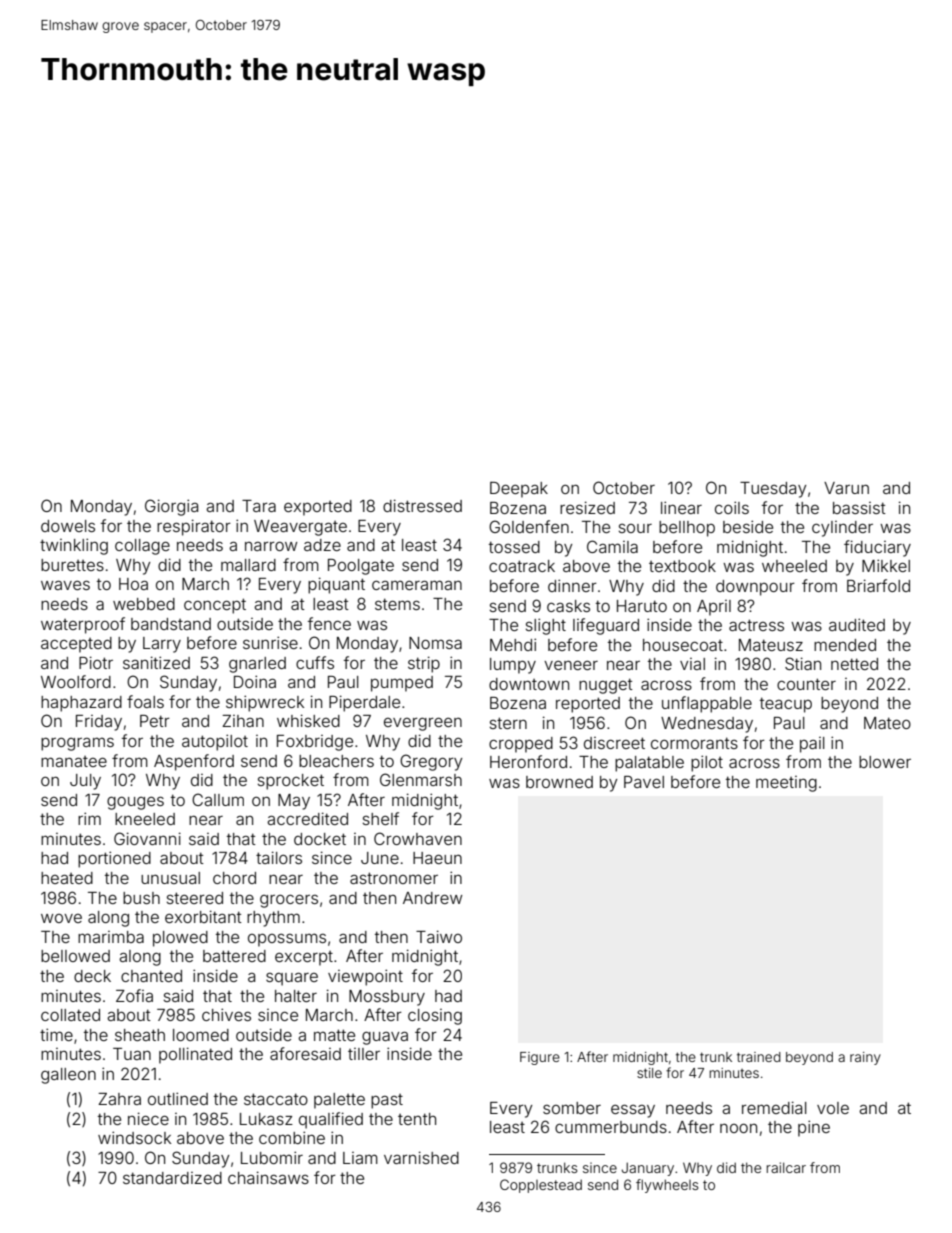 The height and width of the image is (1233, 952). I want to click on July, so click(85, 782).
